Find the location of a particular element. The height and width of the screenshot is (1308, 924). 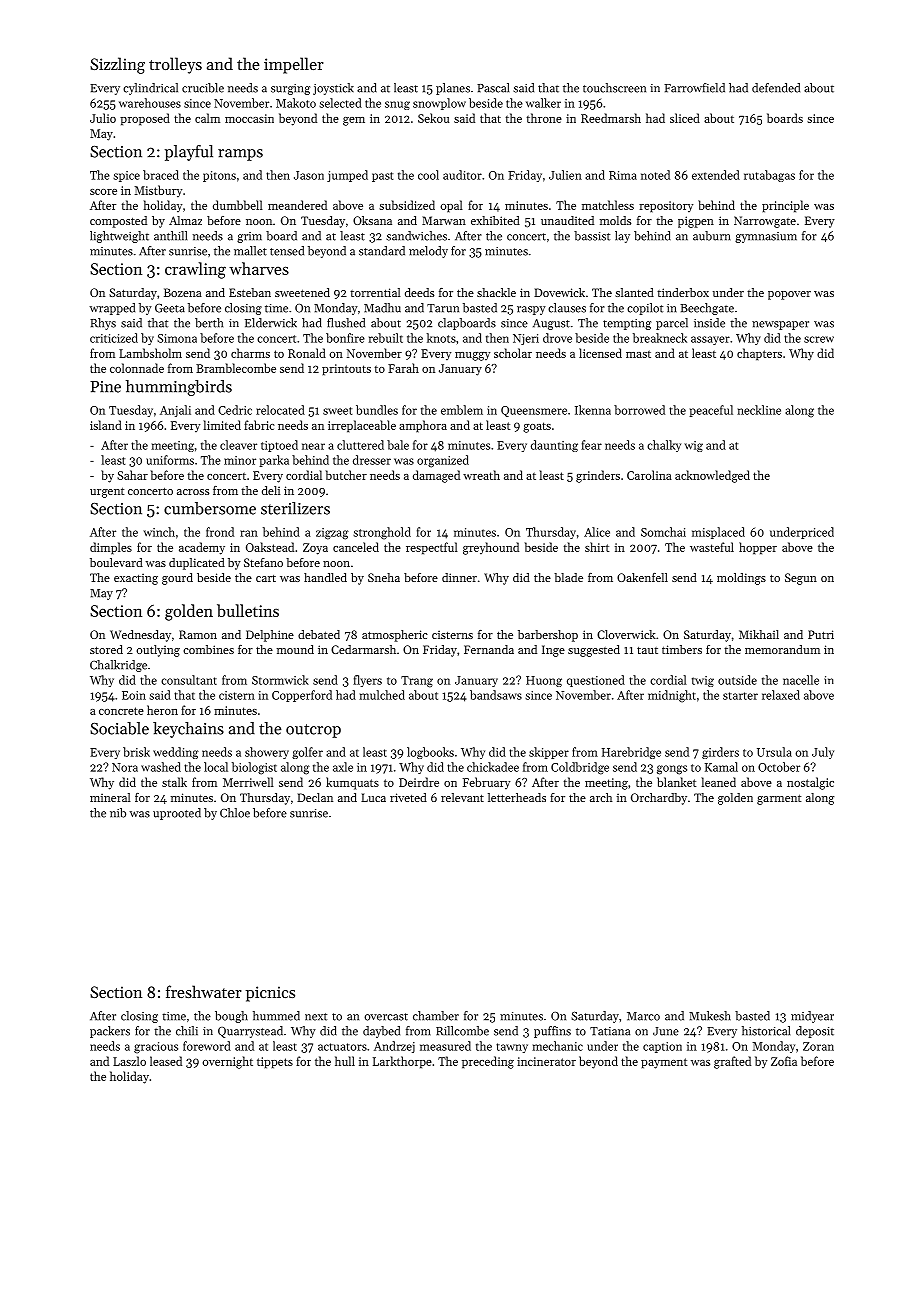

mineral is located at coordinates (110, 797).
